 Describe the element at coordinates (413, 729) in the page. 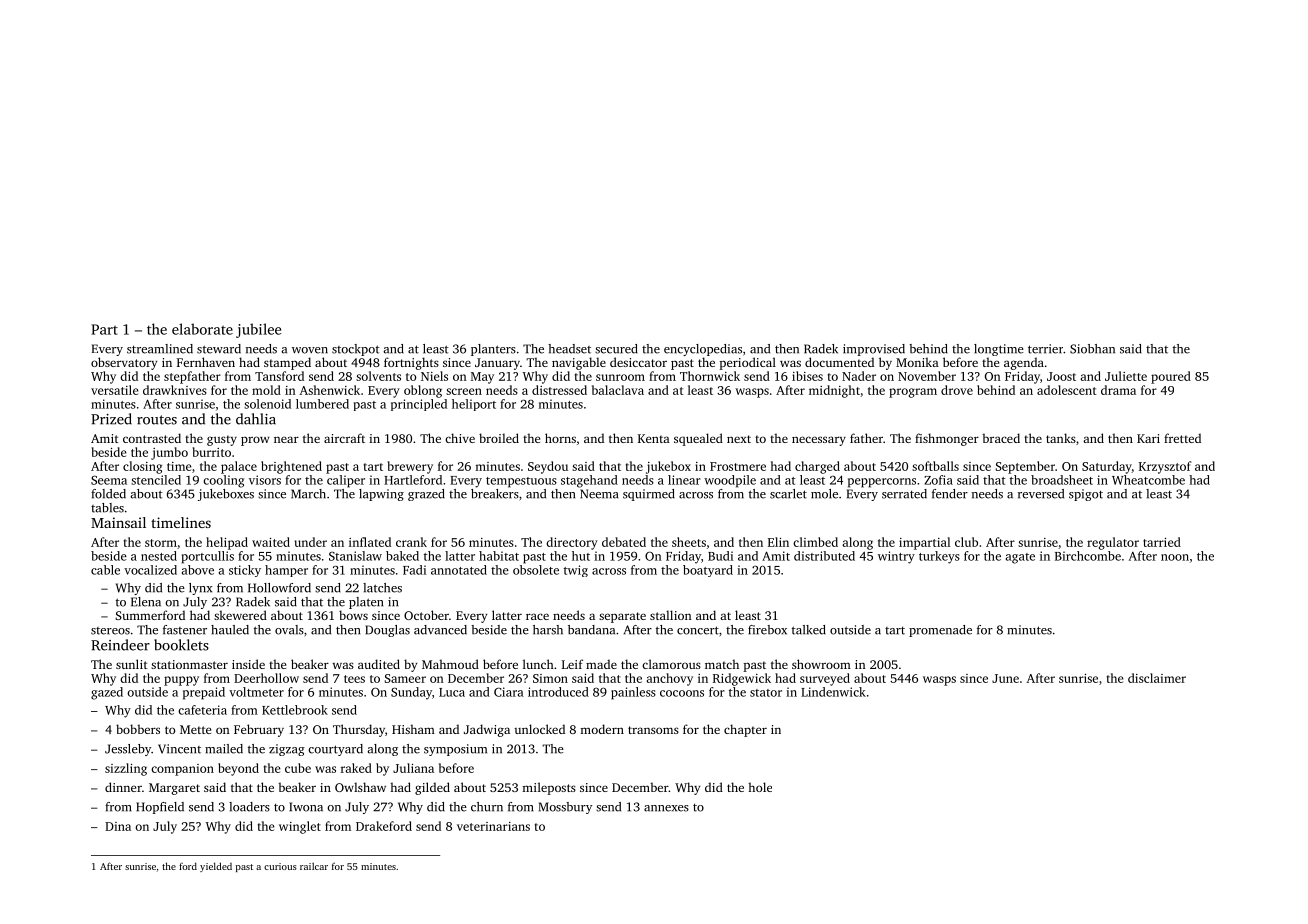

I see `Hisham` at that location.
